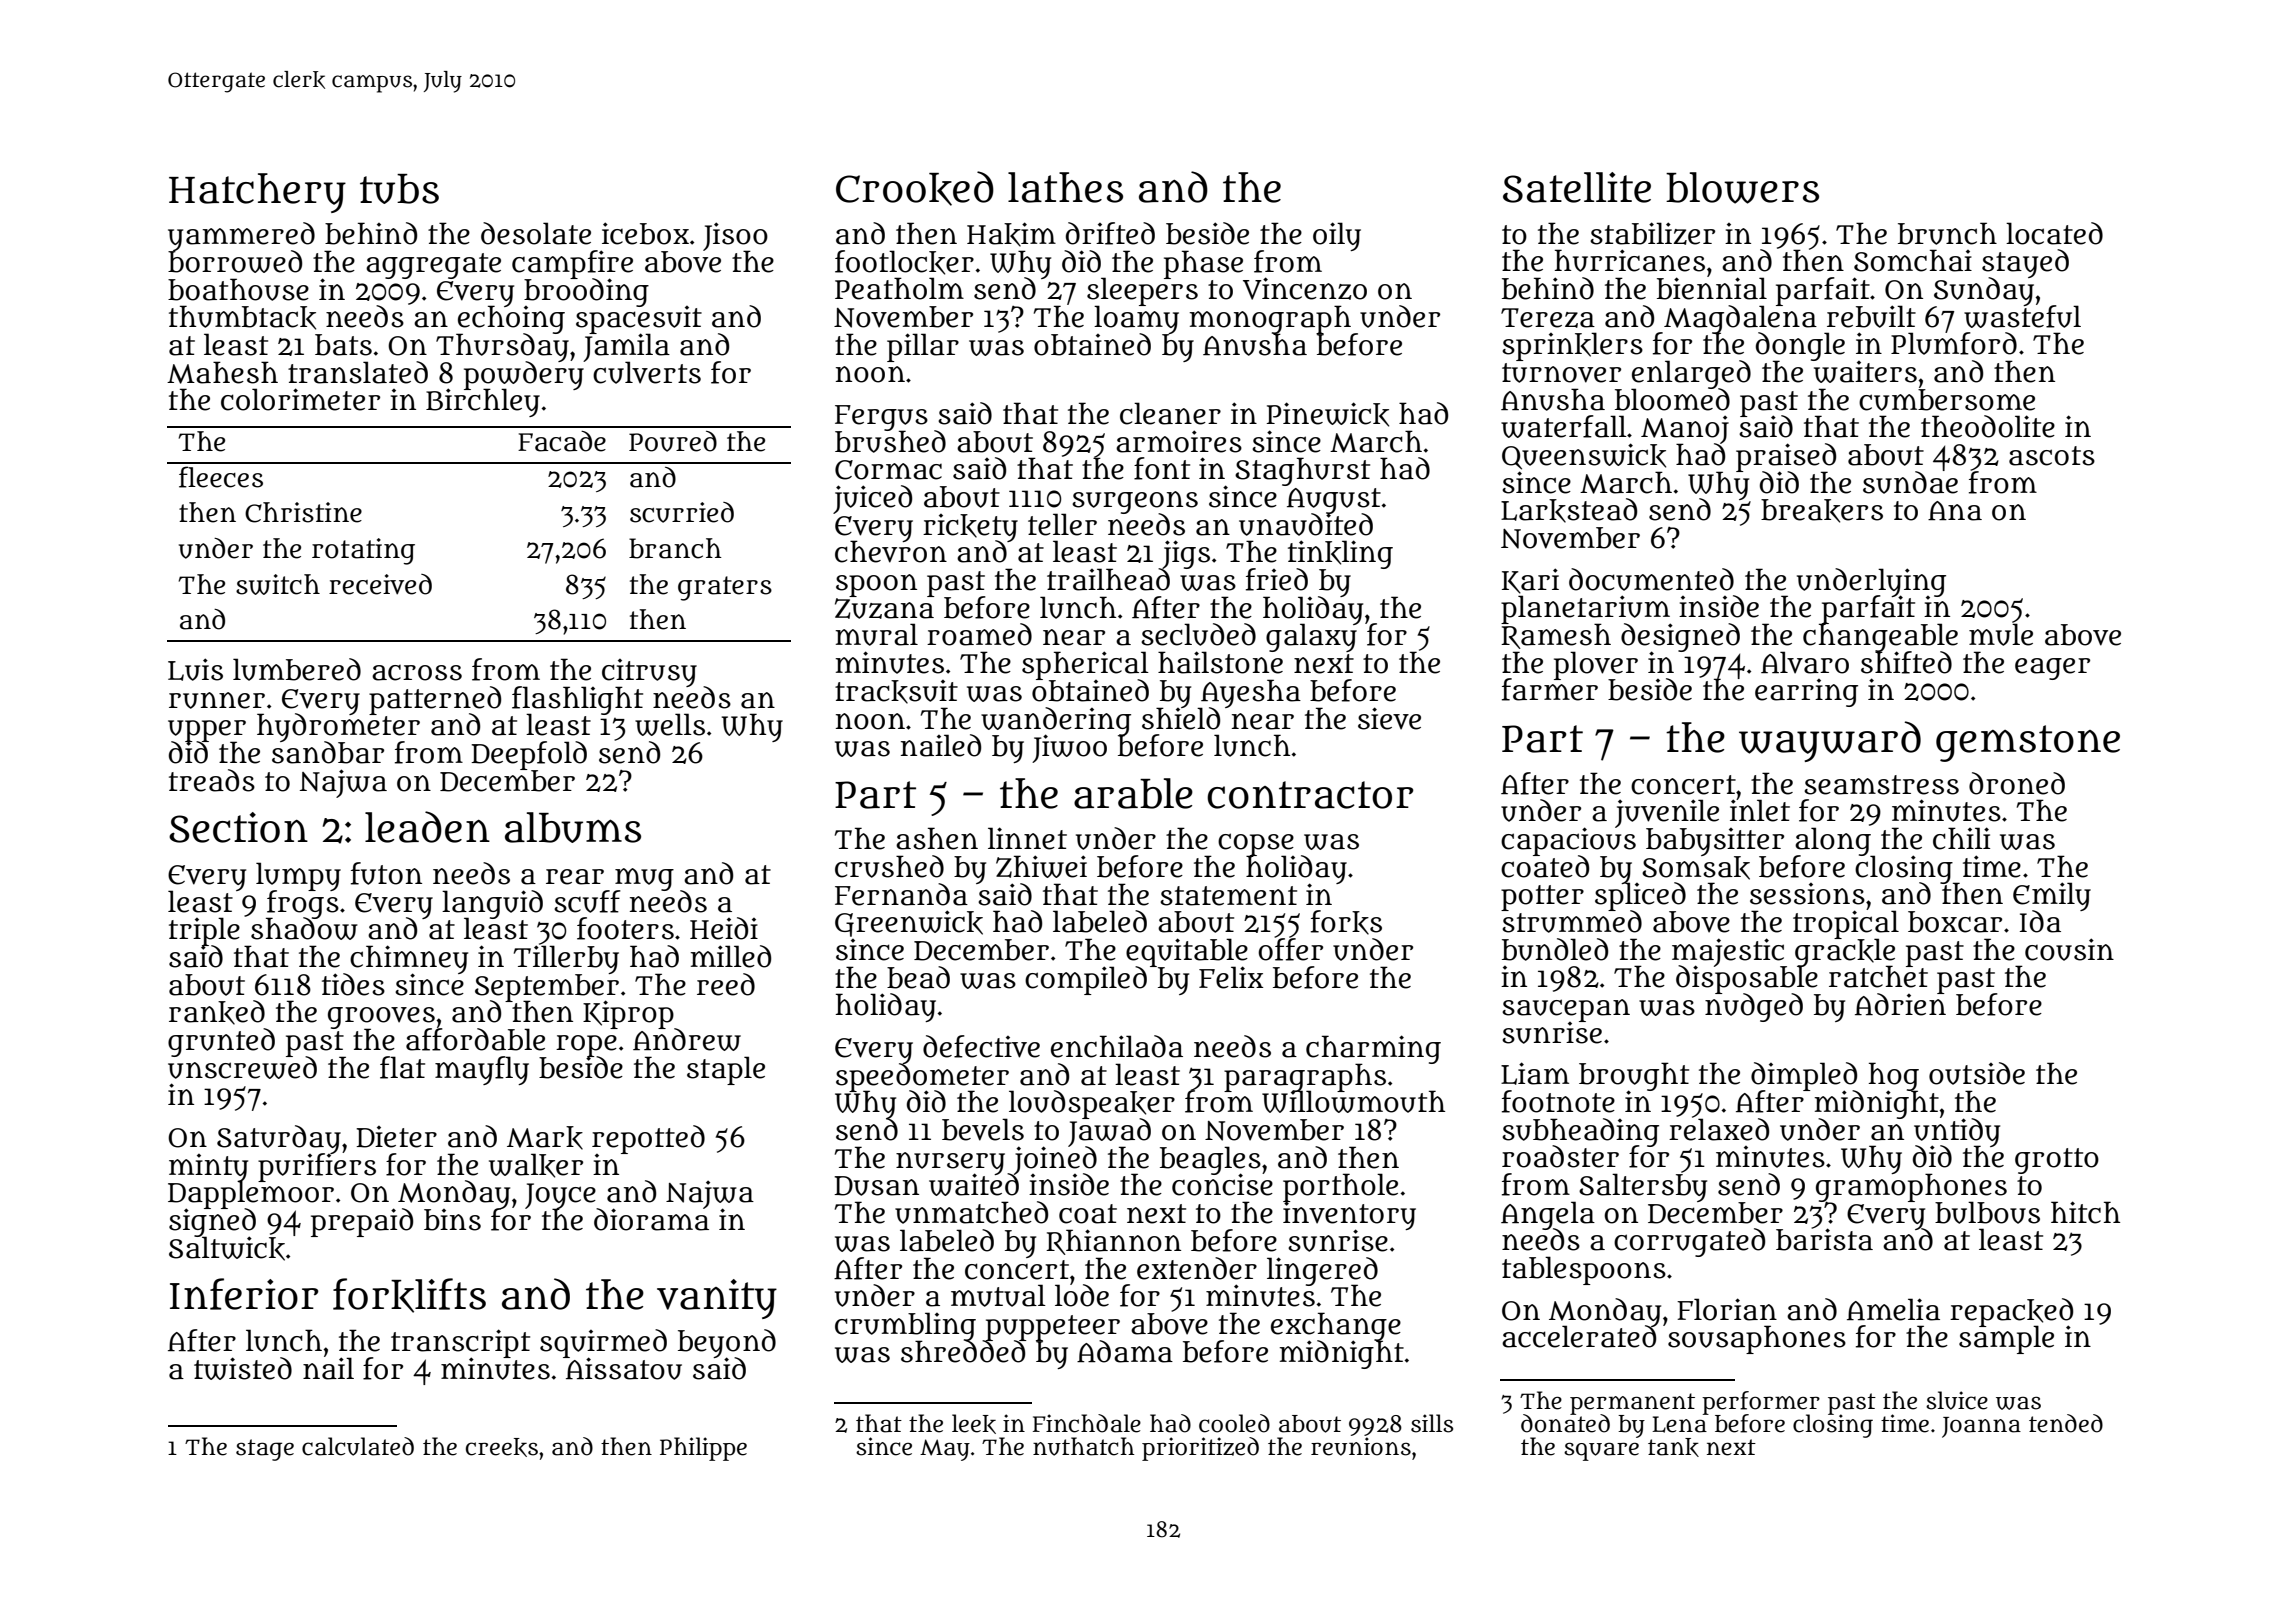 This document has height=1620, width=2292. What do you see at coordinates (1577, 187) in the document?
I see `Satellite` at bounding box center [1577, 187].
